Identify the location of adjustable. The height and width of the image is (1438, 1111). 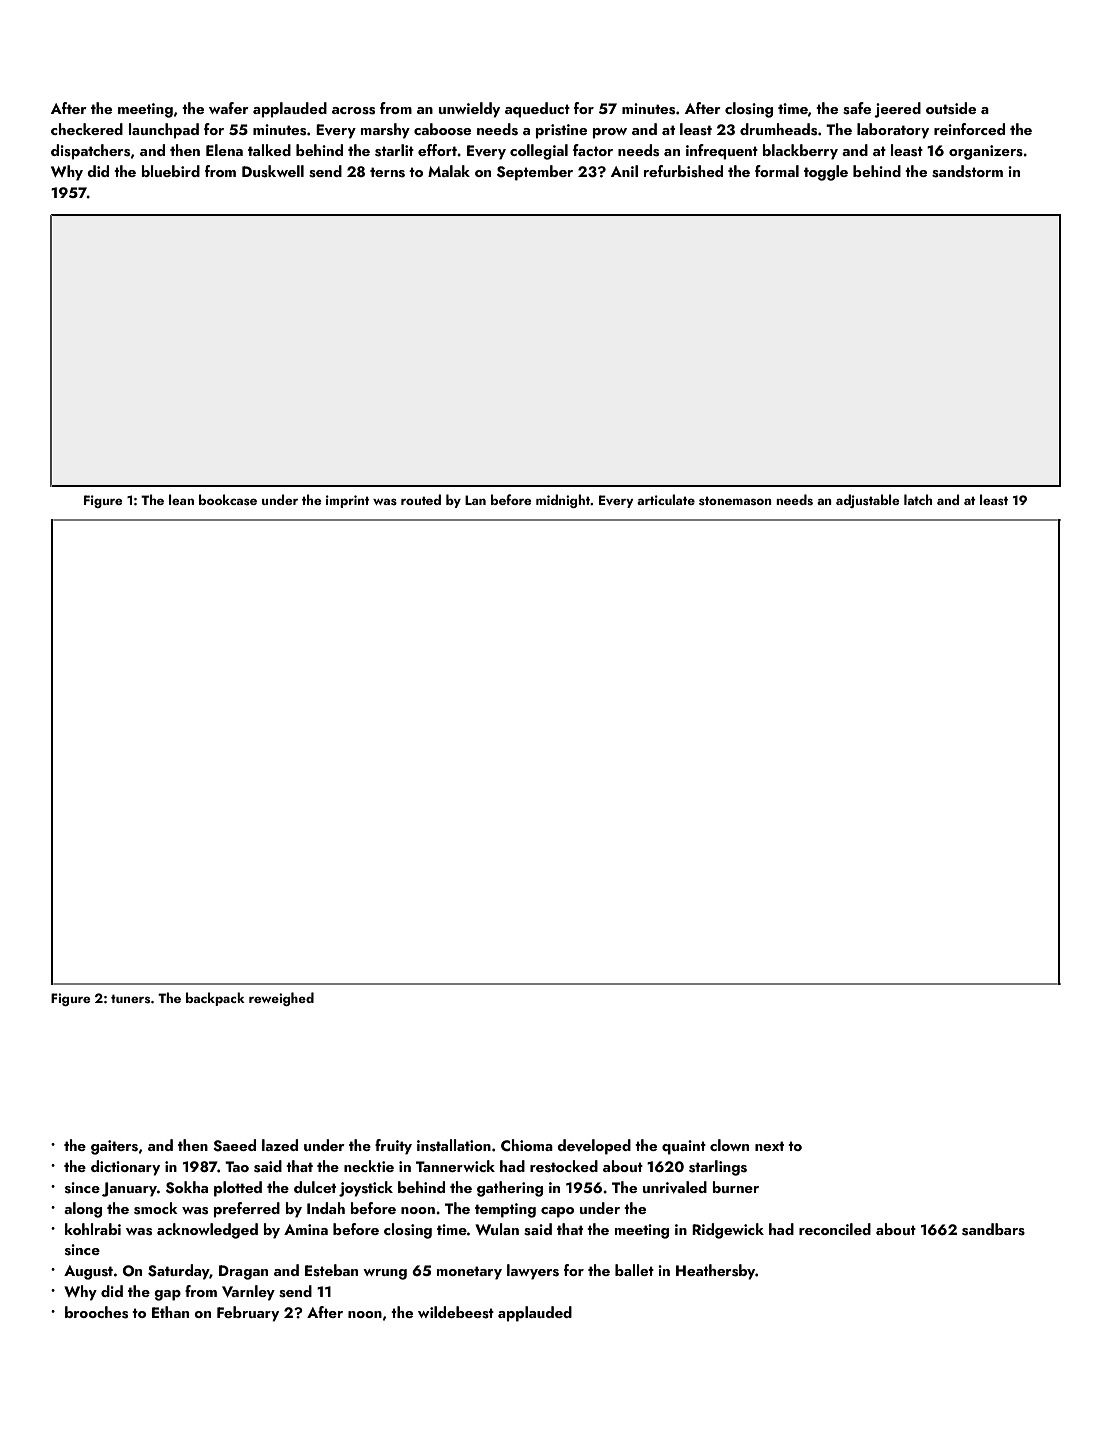
(868, 501).
